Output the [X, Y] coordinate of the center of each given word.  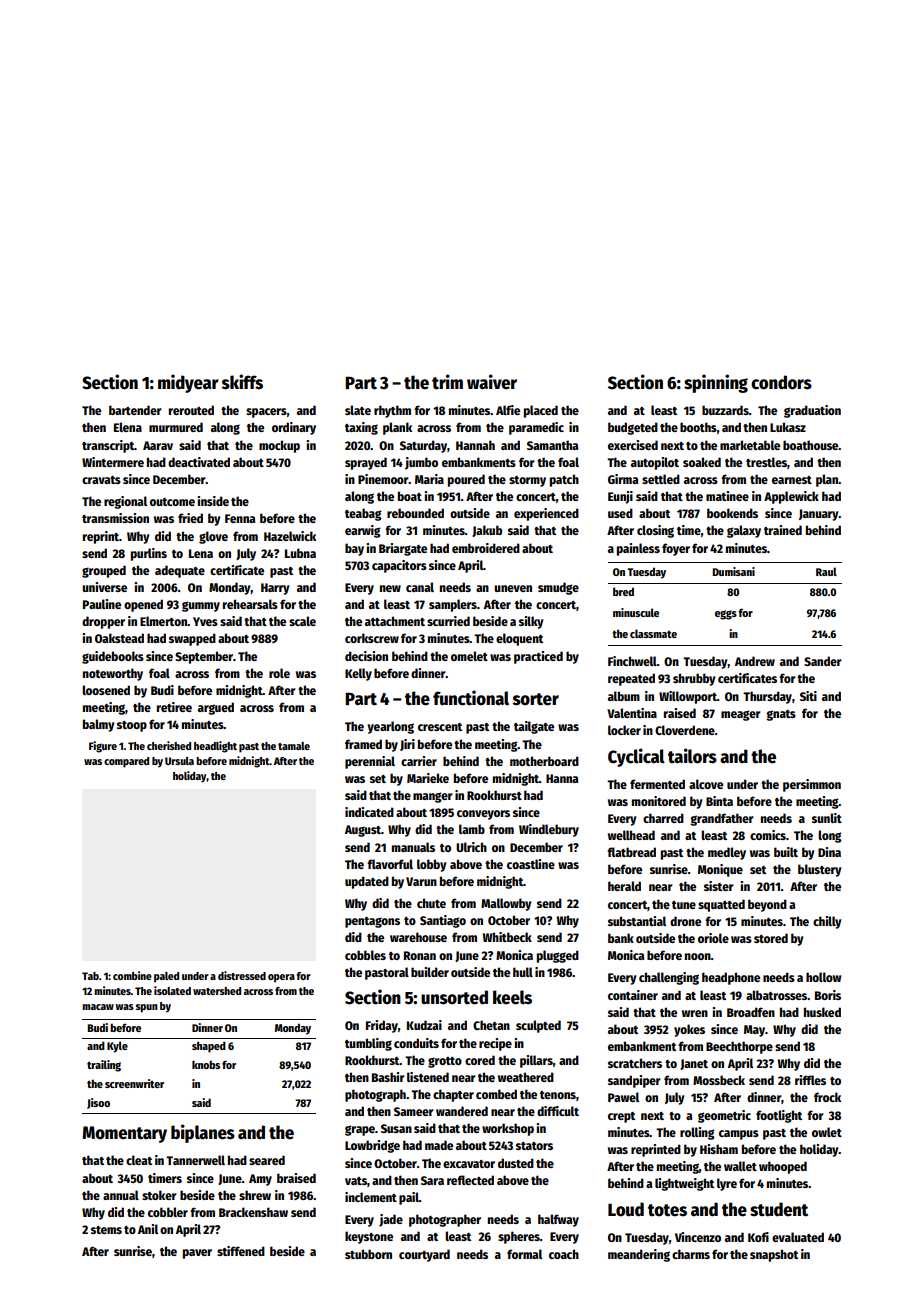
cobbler [168, 1212]
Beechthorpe [739, 1047]
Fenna [240, 518]
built [786, 852]
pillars [536, 1061]
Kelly [358, 674]
